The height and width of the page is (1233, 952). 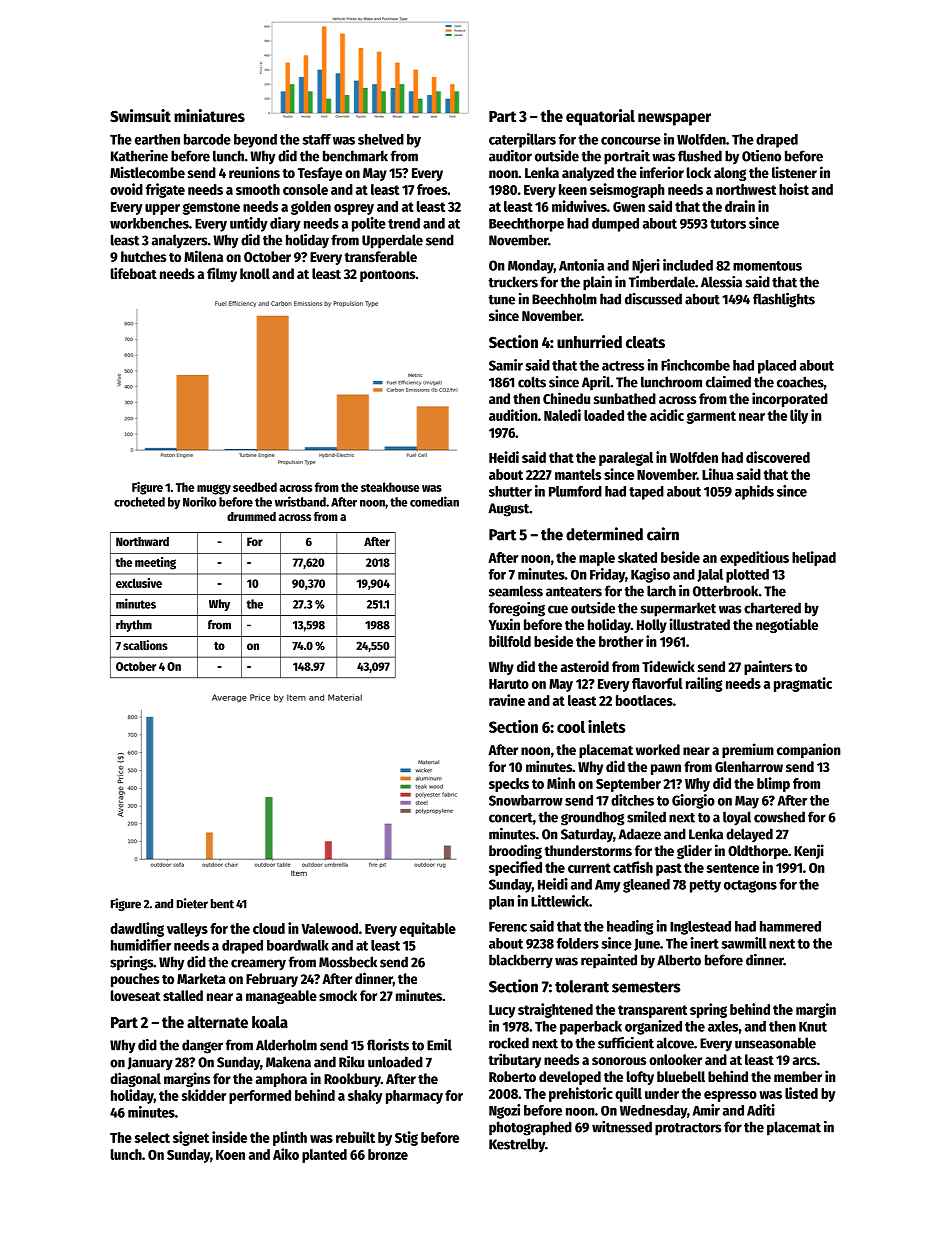 I want to click on painters, so click(x=768, y=667).
